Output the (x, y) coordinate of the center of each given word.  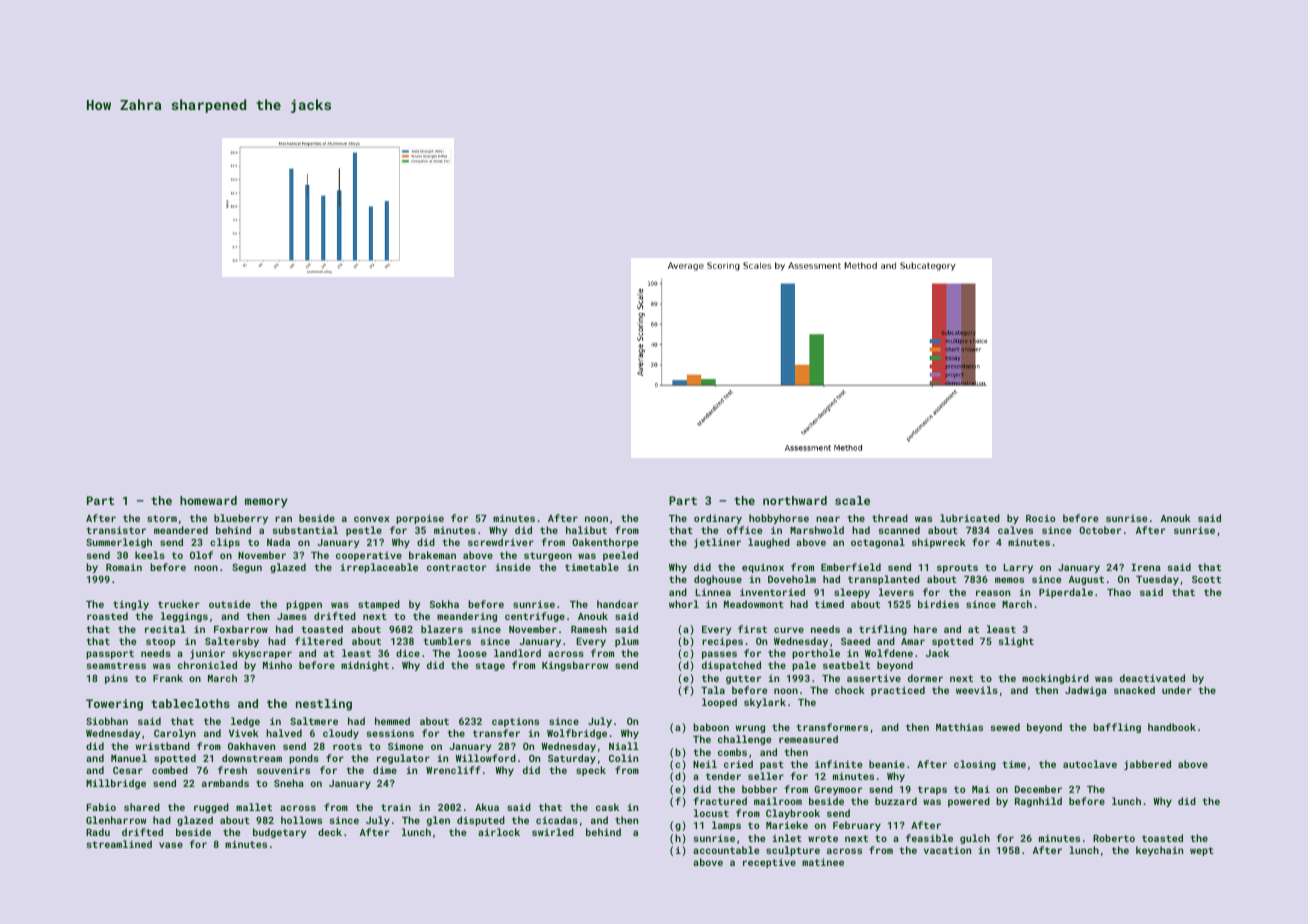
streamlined (119, 844)
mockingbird (1055, 679)
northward (795, 500)
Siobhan (107, 721)
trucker (179, 604)
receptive (769, 863)
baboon (711, 727)
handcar (617, 604)
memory (266, 503)
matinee (823, 862)
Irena (1146, 567)
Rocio (1040, 518)
